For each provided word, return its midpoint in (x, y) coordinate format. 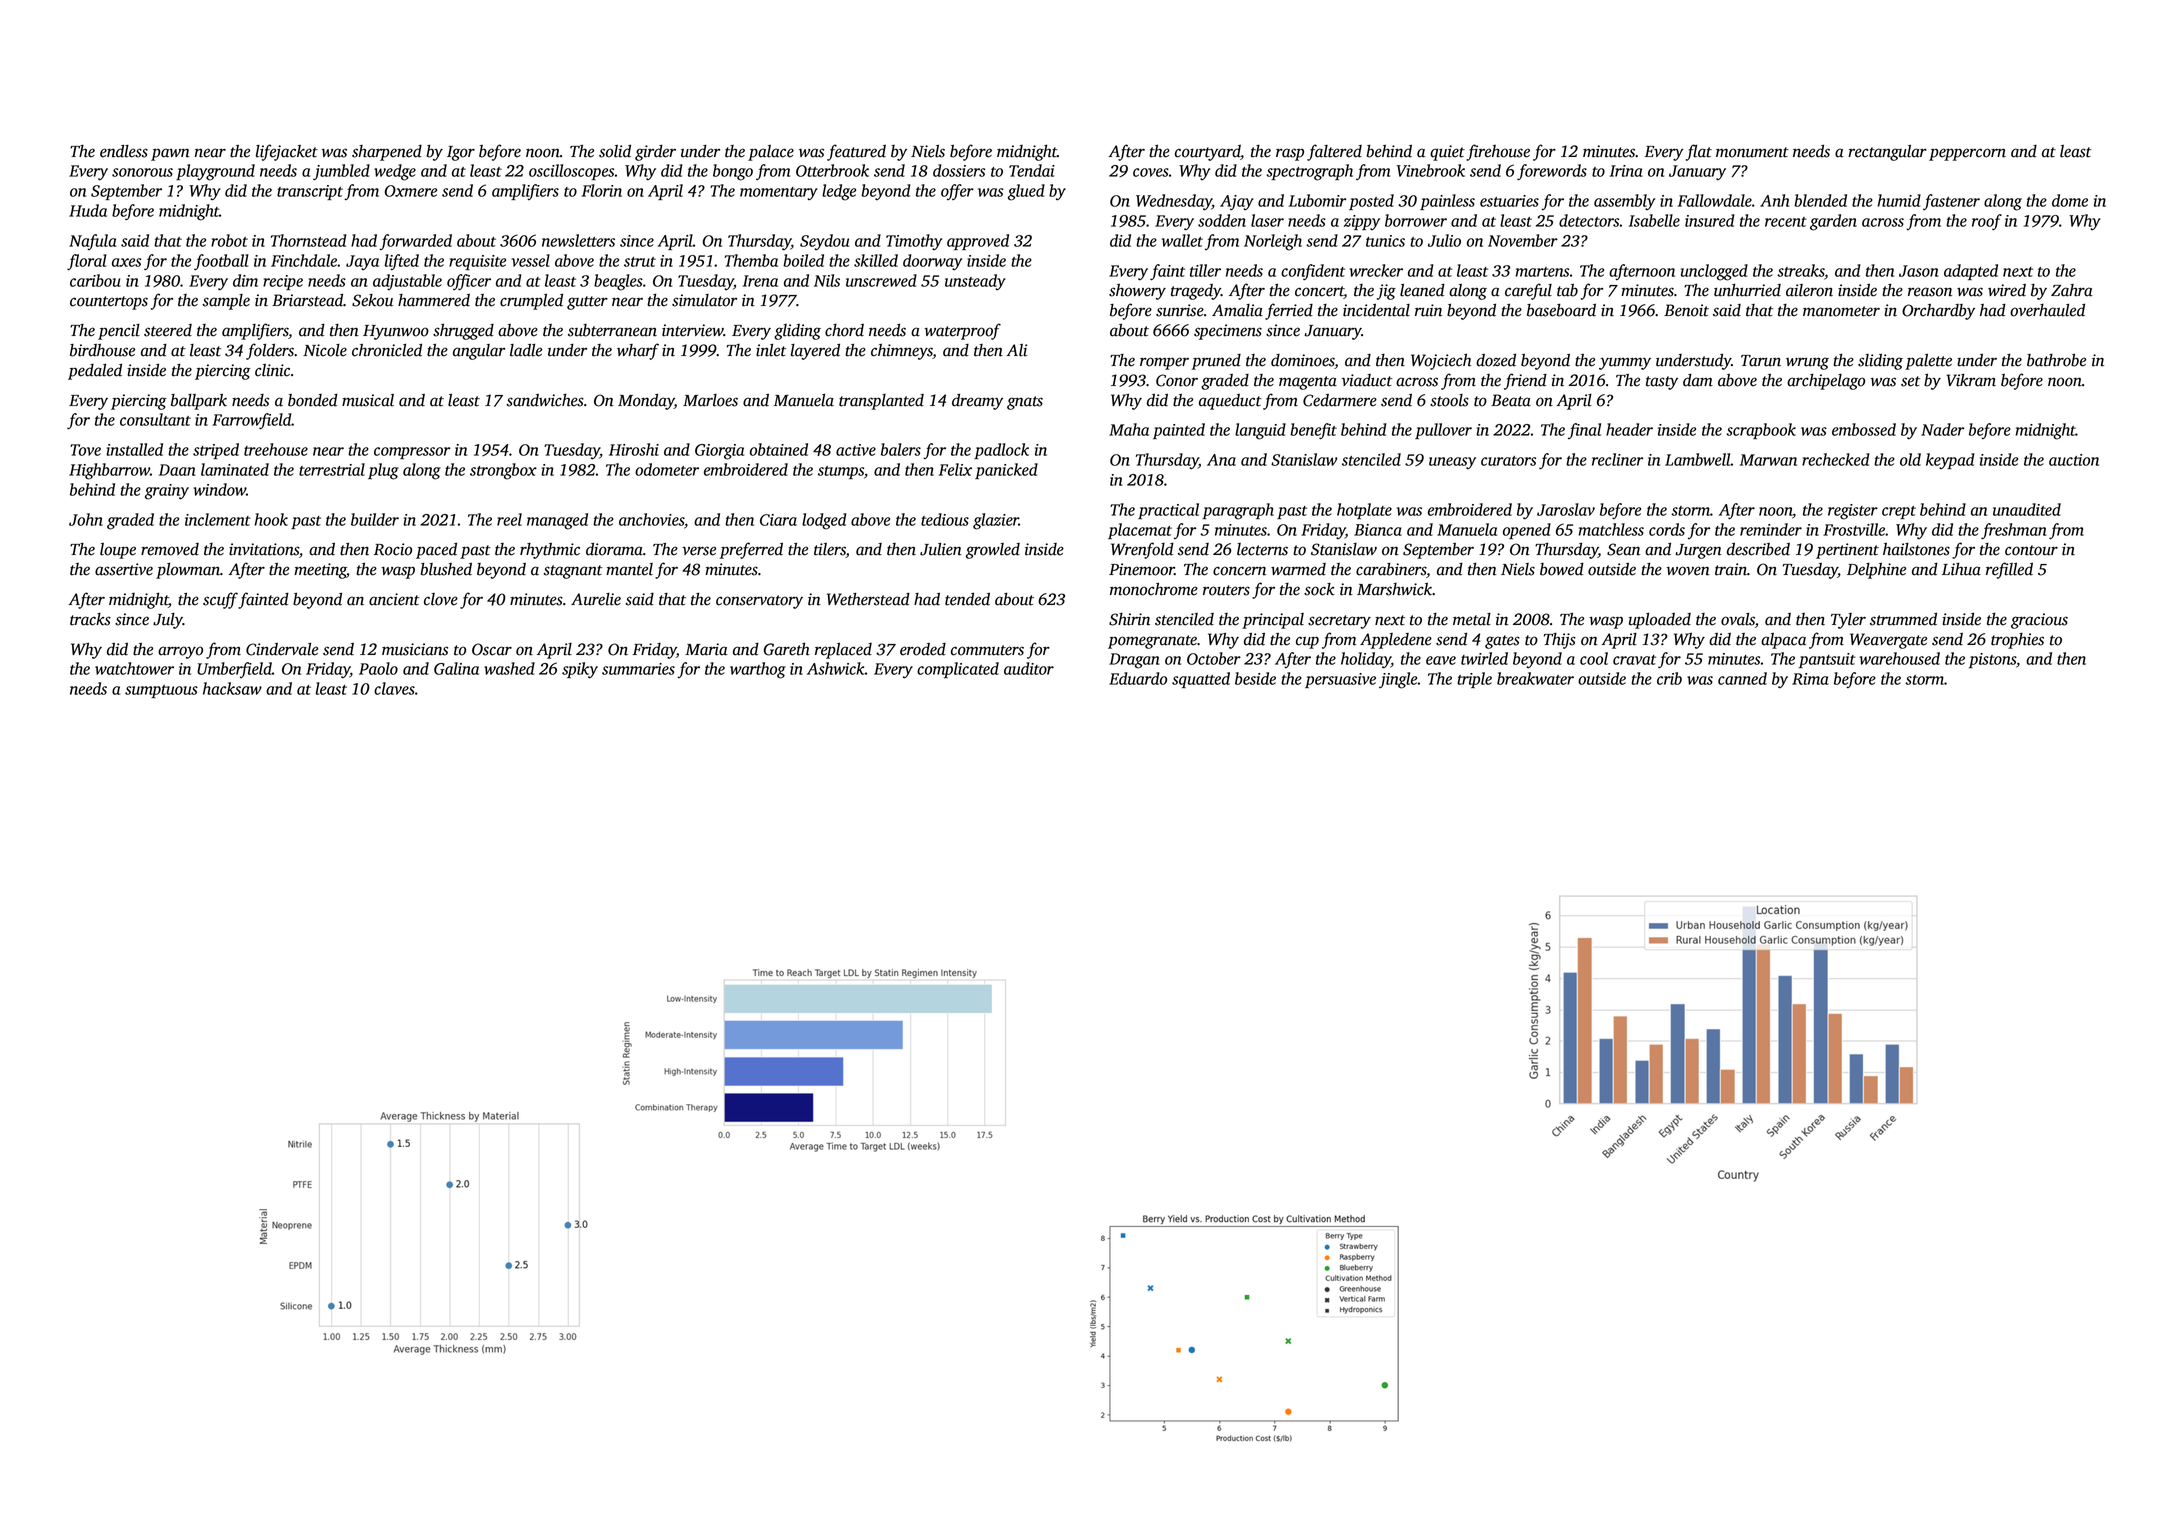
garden (1833, 222)
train (1731, 569)
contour (2031, 550)
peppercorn (1967, 154)
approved (978, 242)
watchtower (134, 668)
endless (124, 151)
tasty (1662, 383)
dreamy (977, 402)
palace (771, 153)
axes (126, 262)
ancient (394, 599)
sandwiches (545, 400)
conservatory (759, 602)
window (219, 489)
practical (1168, 511)
